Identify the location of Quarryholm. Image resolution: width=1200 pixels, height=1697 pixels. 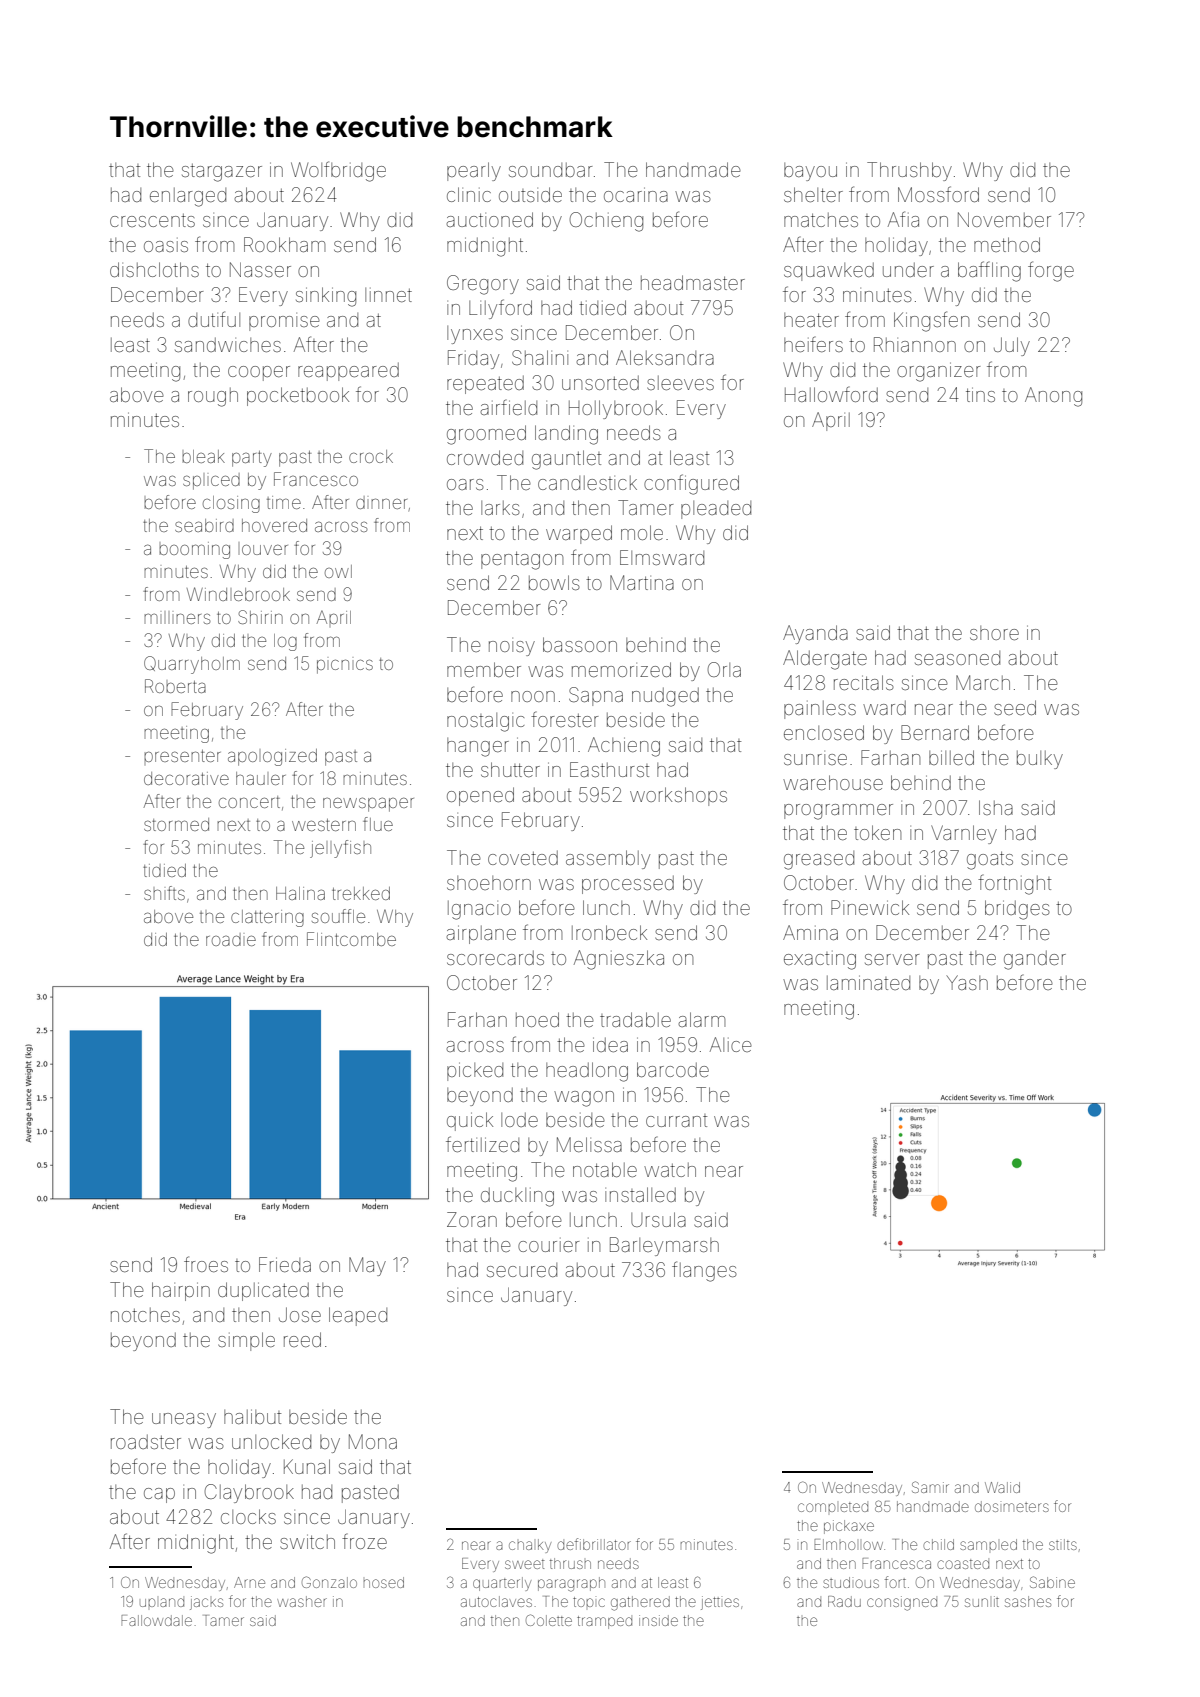
(192, 665).
